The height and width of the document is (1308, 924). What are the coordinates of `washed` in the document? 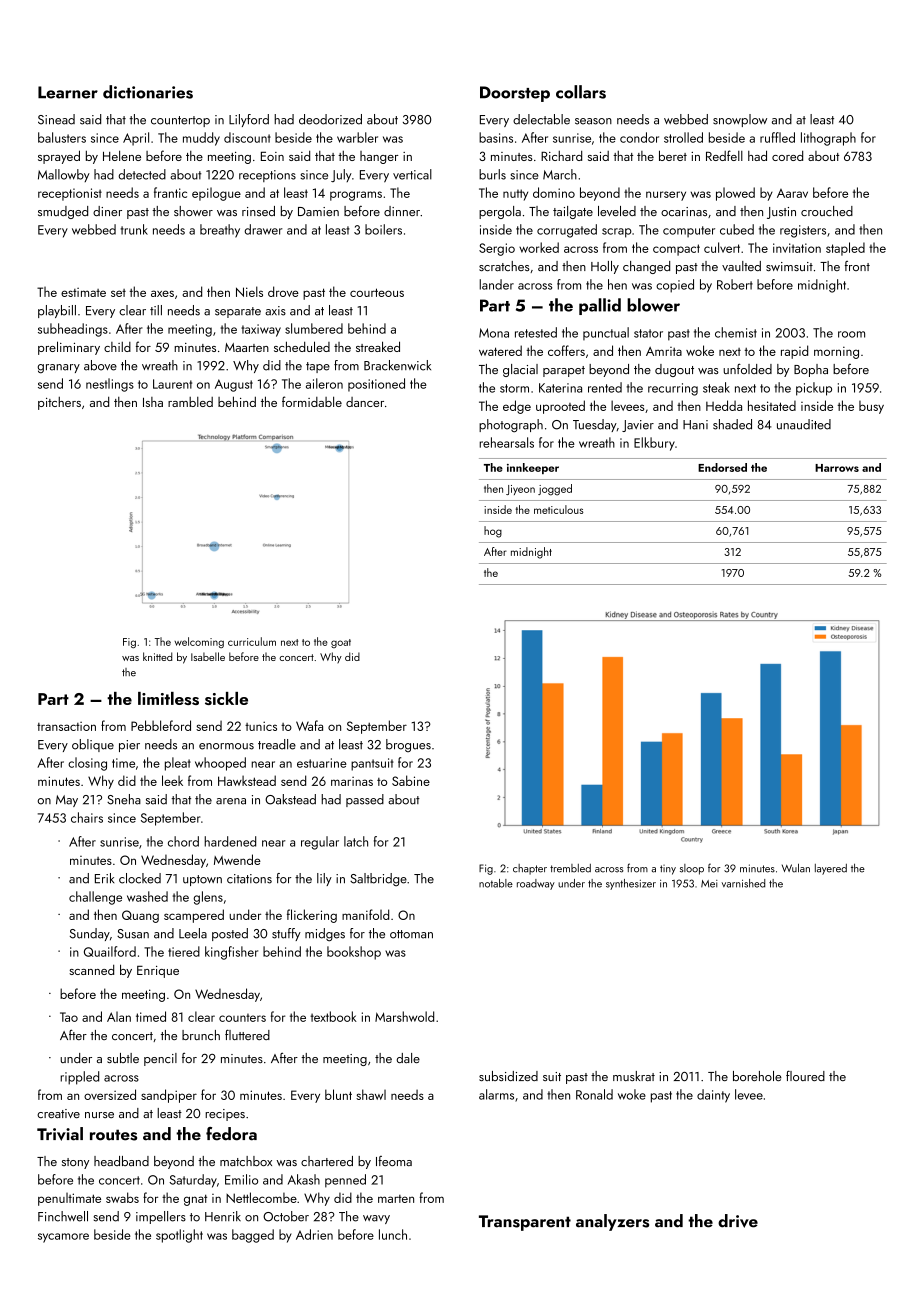 It's located at (147, 896).
